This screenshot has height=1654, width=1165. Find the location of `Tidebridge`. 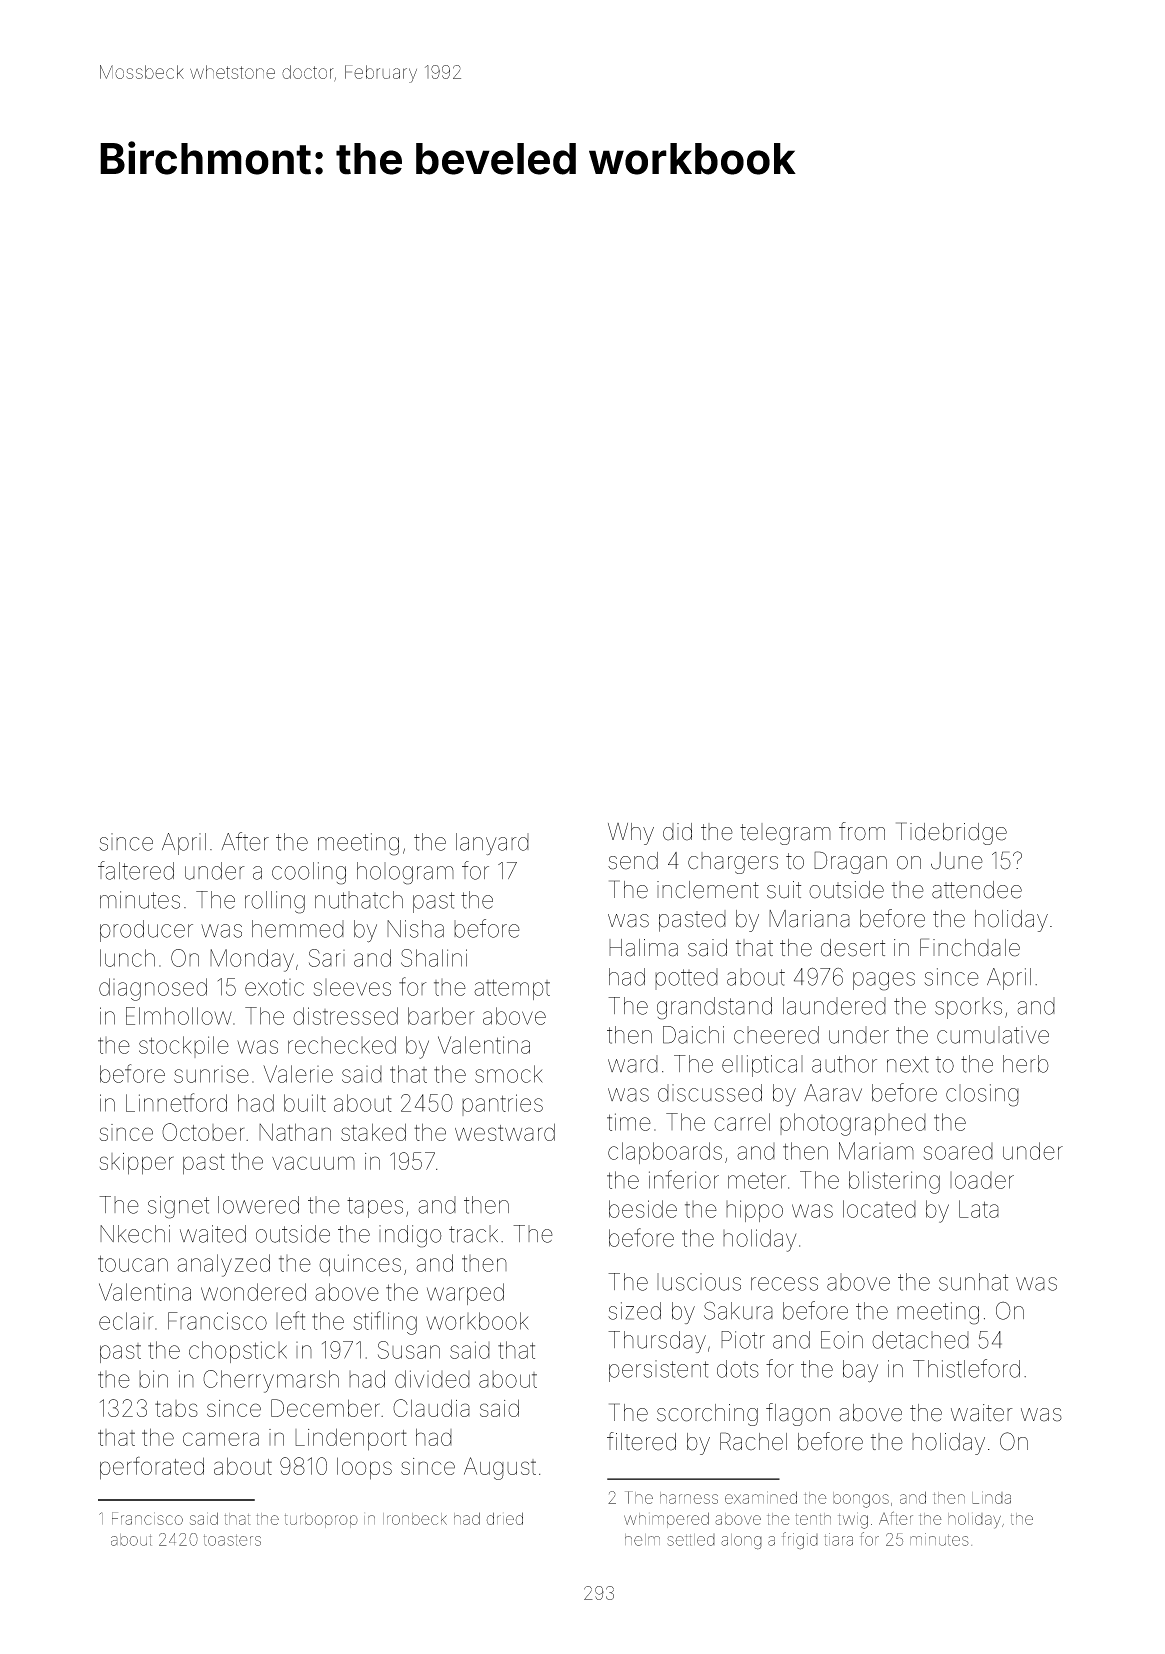

Tidebridge is located at coordinates (951, 833).
